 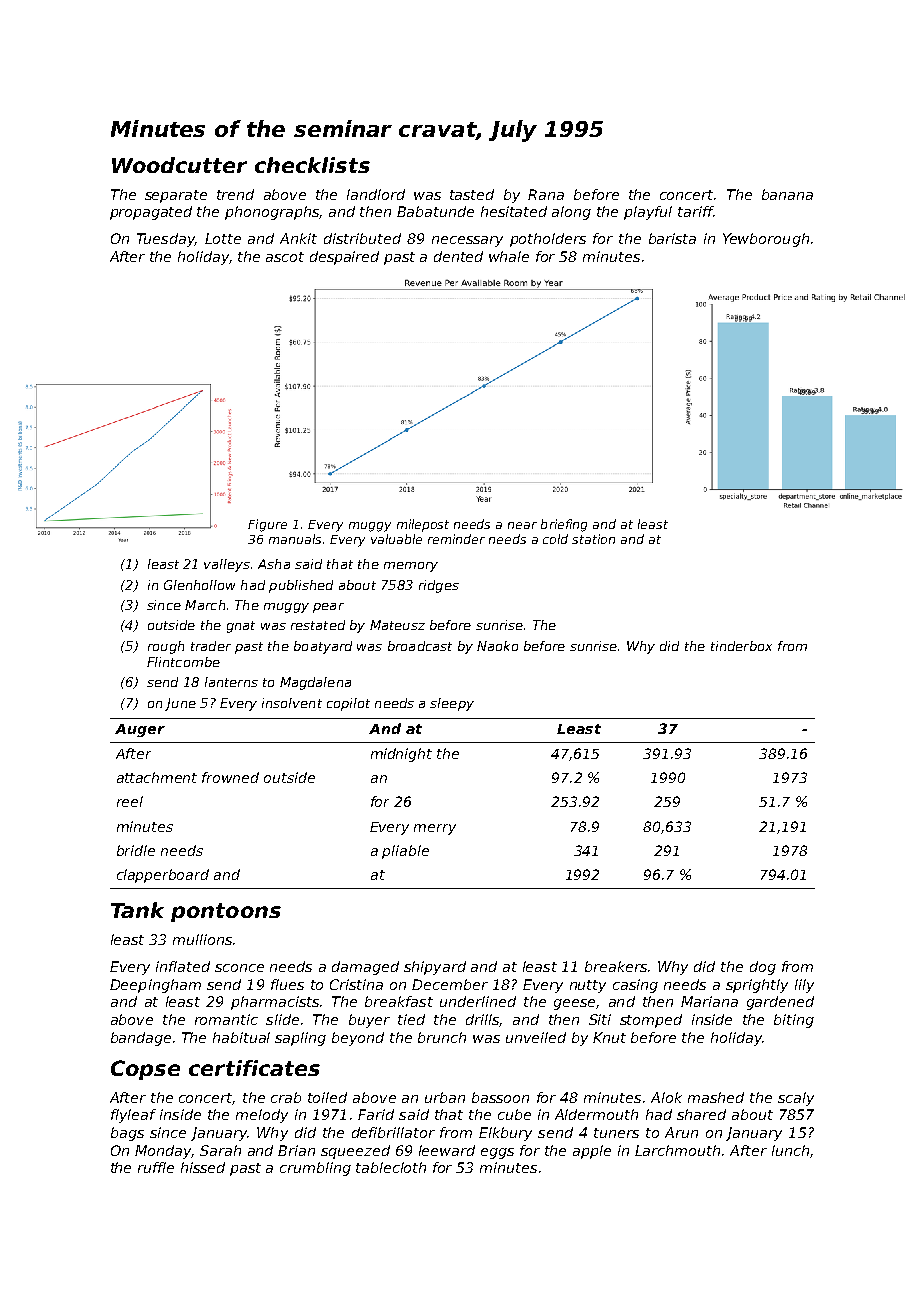 What do you see at coordinates (183, 662) in the document?
I see `Flintcombe` at bounding box center [183, 662].
